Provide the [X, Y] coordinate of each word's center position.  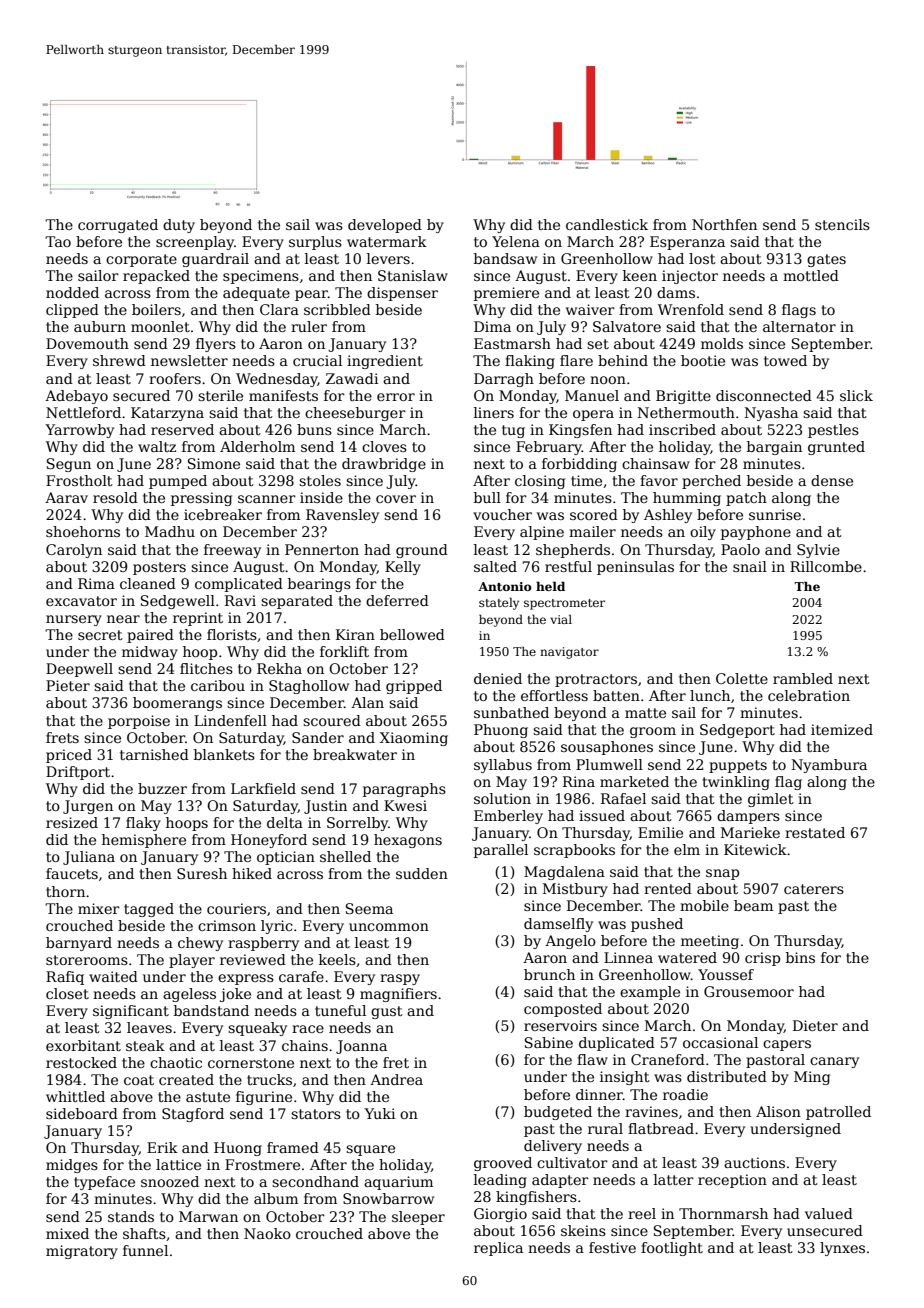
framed [293, 1147]
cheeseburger [355, 414]
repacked [156, 277]
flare [576, 360]
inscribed [682, 429]
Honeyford [269, 841]
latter [674, 1179]
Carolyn [74, 551]
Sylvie [818, 551]
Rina [579, 781]
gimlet [771, 800]
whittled [75, 1096]
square [370, 1150]
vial [561, 619]
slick [856, 395]
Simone [214, 463]
